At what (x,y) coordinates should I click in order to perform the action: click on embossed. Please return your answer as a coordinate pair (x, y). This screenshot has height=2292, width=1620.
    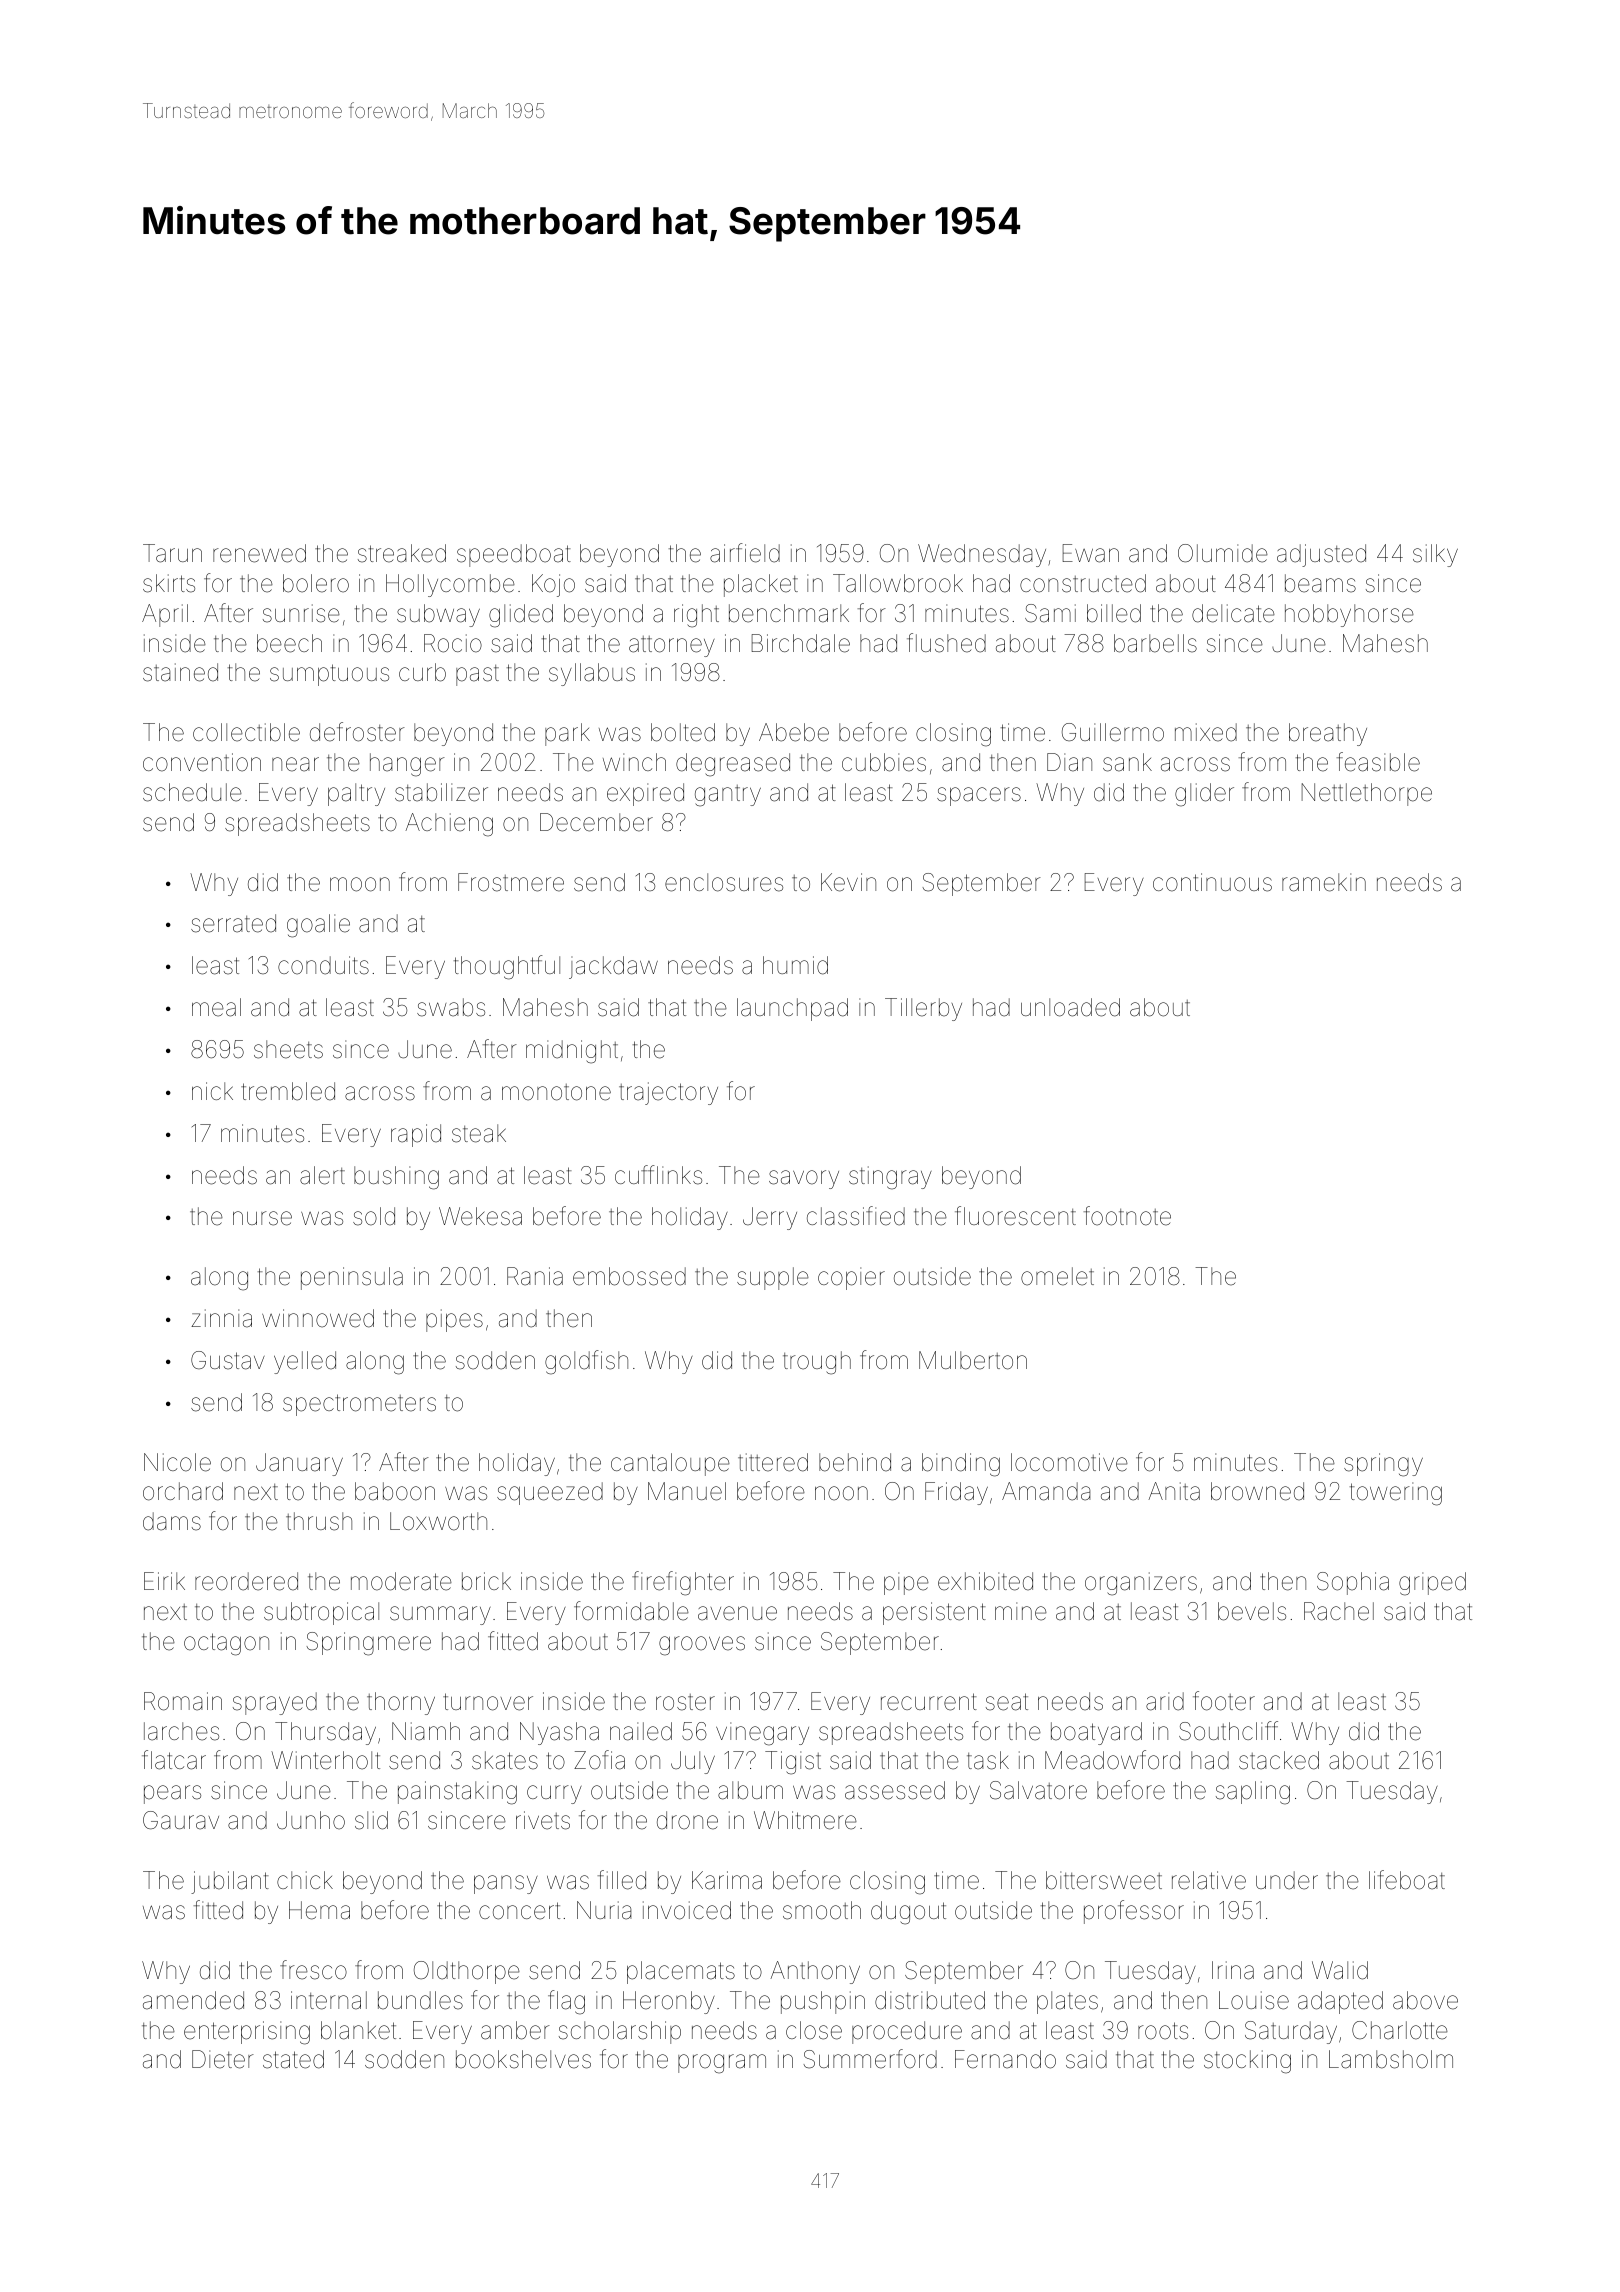
    Looking at the image, I should click on (629, 1276).
